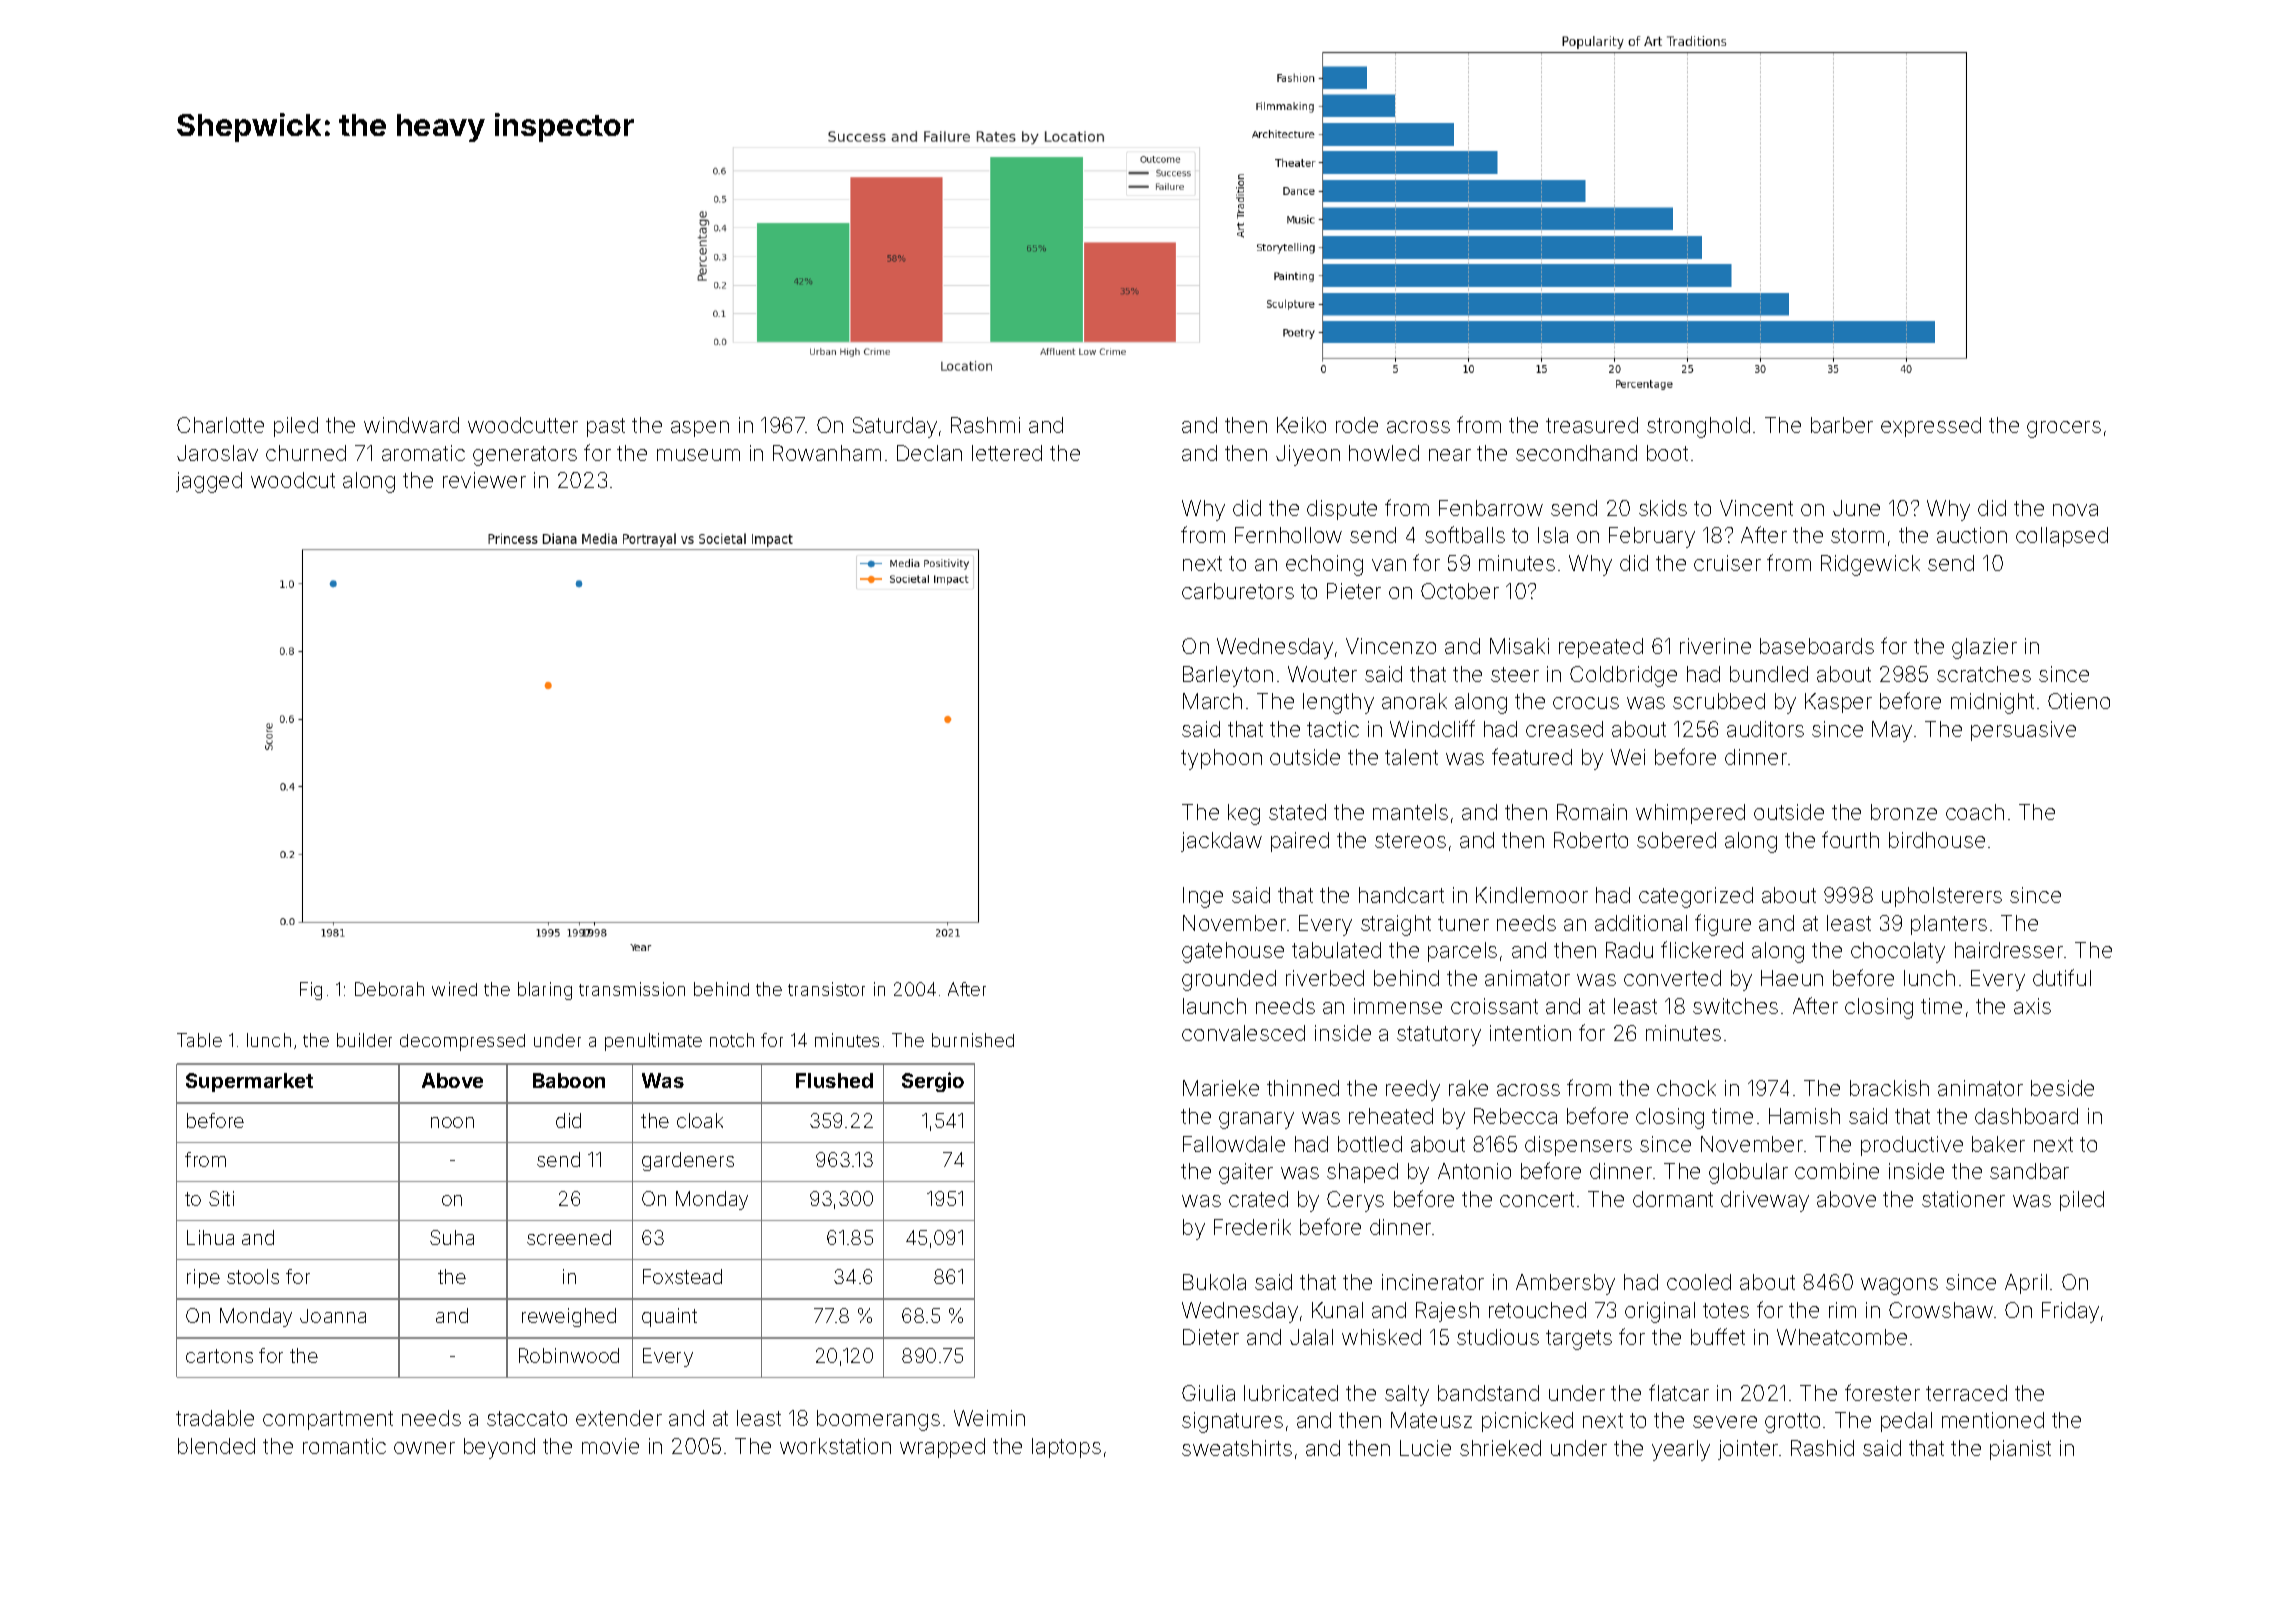 This screenshot has width=2292, height=1620. I want to click on wagons, so click(1899, 1286).
